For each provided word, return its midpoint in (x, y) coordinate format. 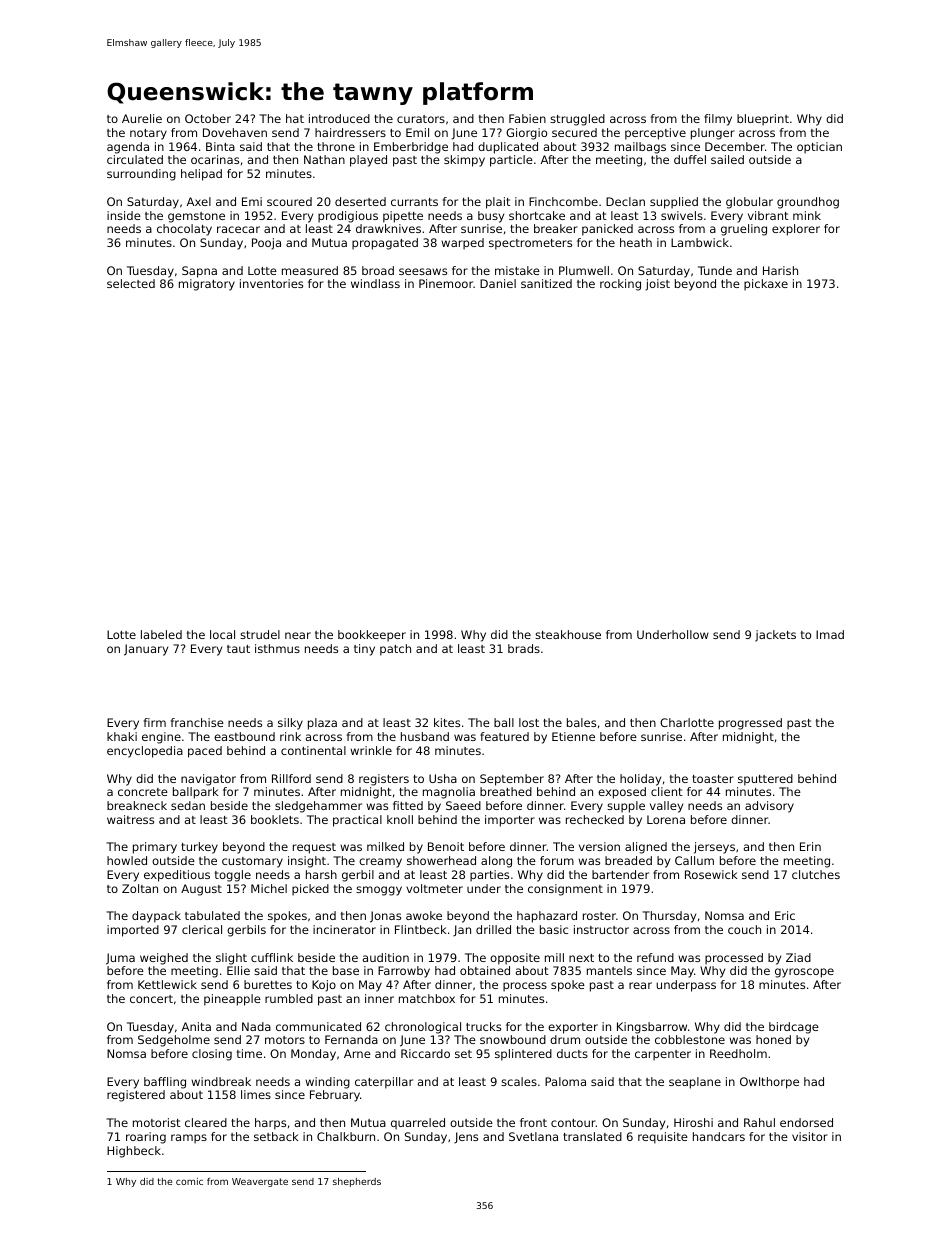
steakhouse (568, 634)
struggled (577, 120)
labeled (161, 634)
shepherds (357, 1182)
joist (658, 285)
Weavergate (260, 1182)
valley (666, 807)
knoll (400, 819)
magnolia (449, 793)
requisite (663, 1138)
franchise (197, 722)
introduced (339, 118)
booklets (275, 819)
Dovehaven (235, 132)
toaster (713, 779)
